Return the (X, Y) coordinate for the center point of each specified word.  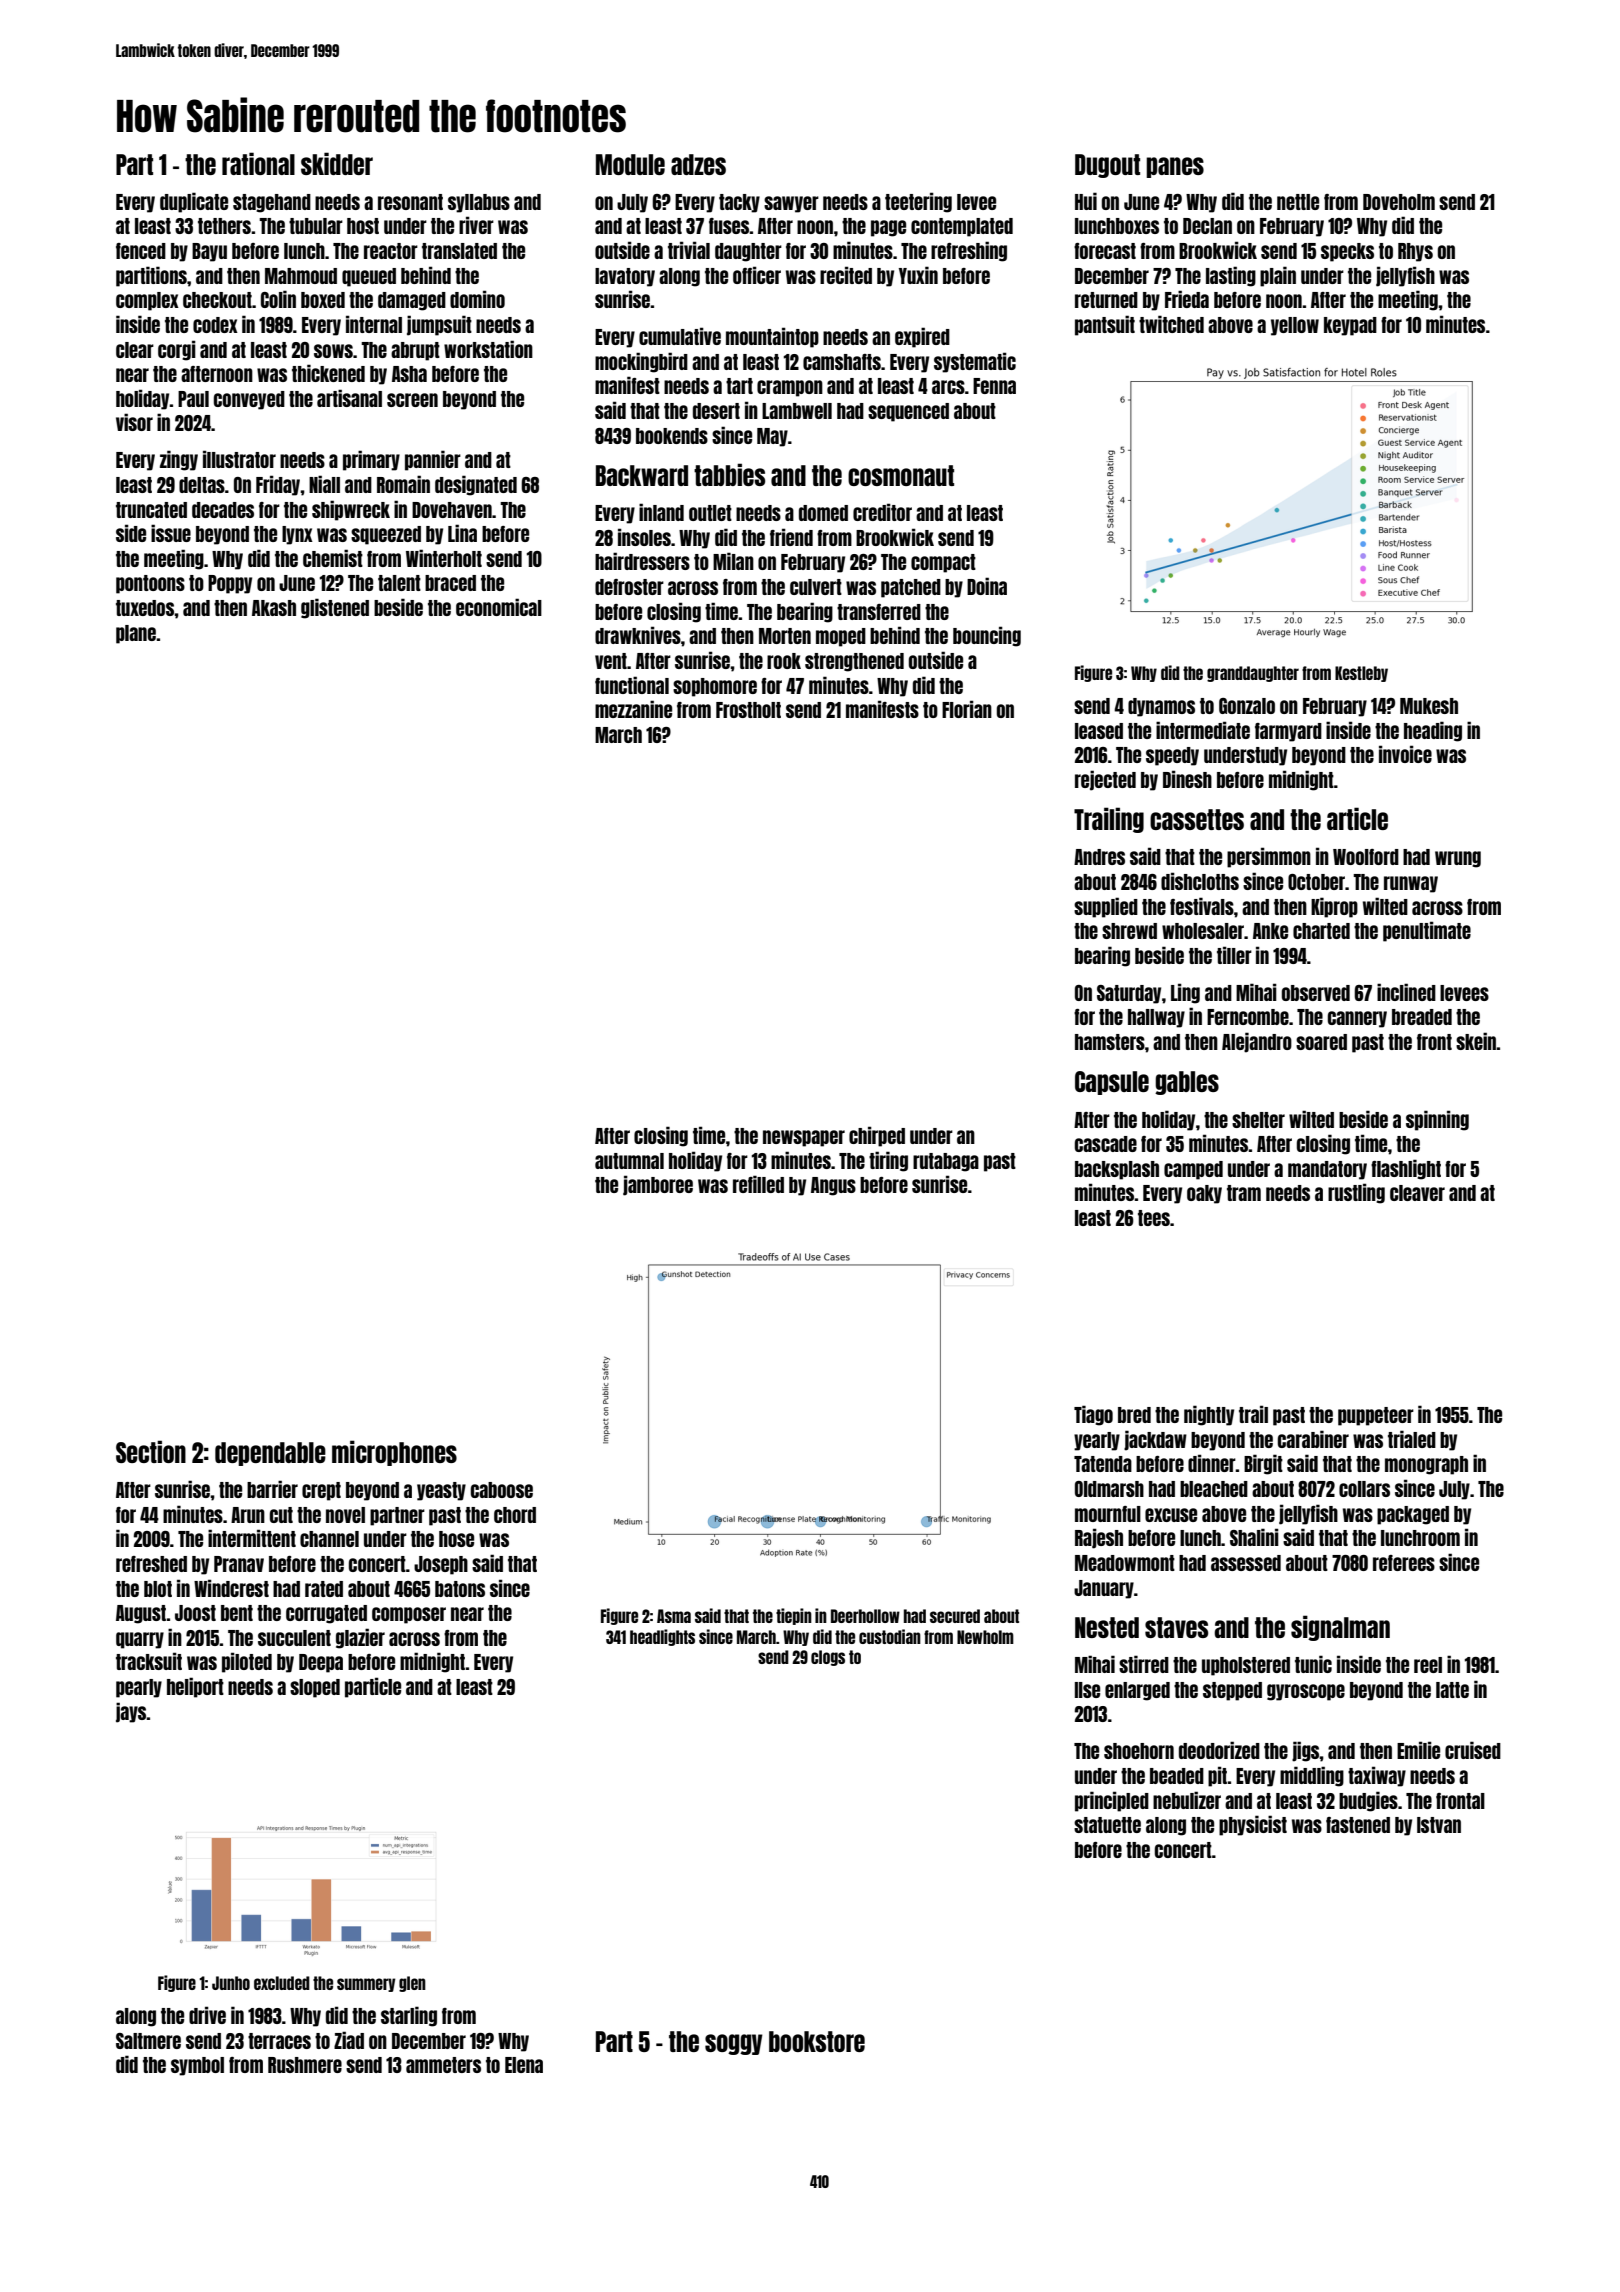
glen (412, 1984)
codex (215, 325)
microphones (394, 1453)
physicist (1253, 1825)
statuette (1107, 1825)
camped (1193, 1170)
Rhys (1415, 252)
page (888, 228)
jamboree (658, 1185)
